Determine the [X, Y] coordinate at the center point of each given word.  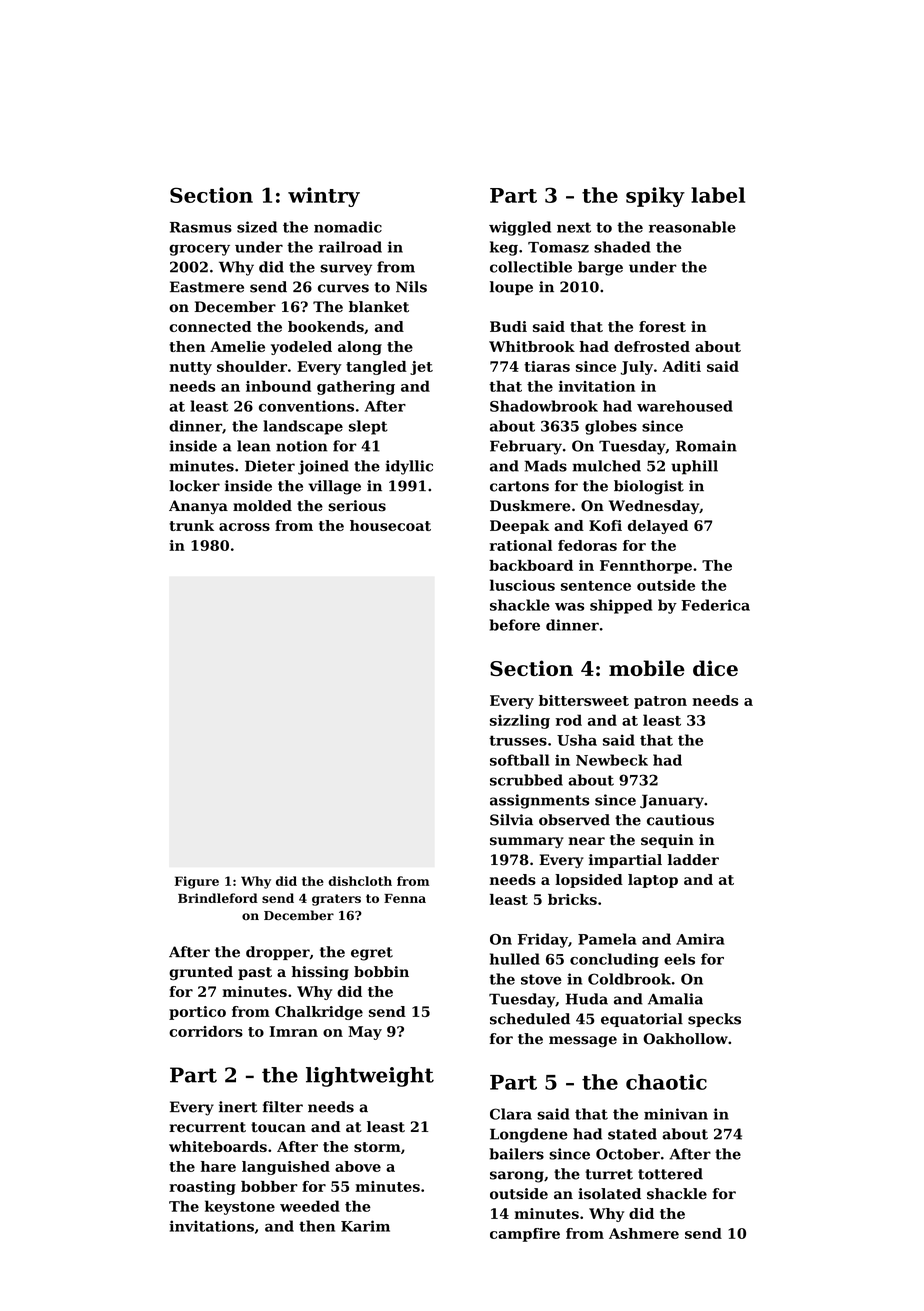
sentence [596, 586]
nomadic [348, 227]
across [244, 527]
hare [218, 1166]
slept [368, 427]
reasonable [692, 227]
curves [343, 288]
